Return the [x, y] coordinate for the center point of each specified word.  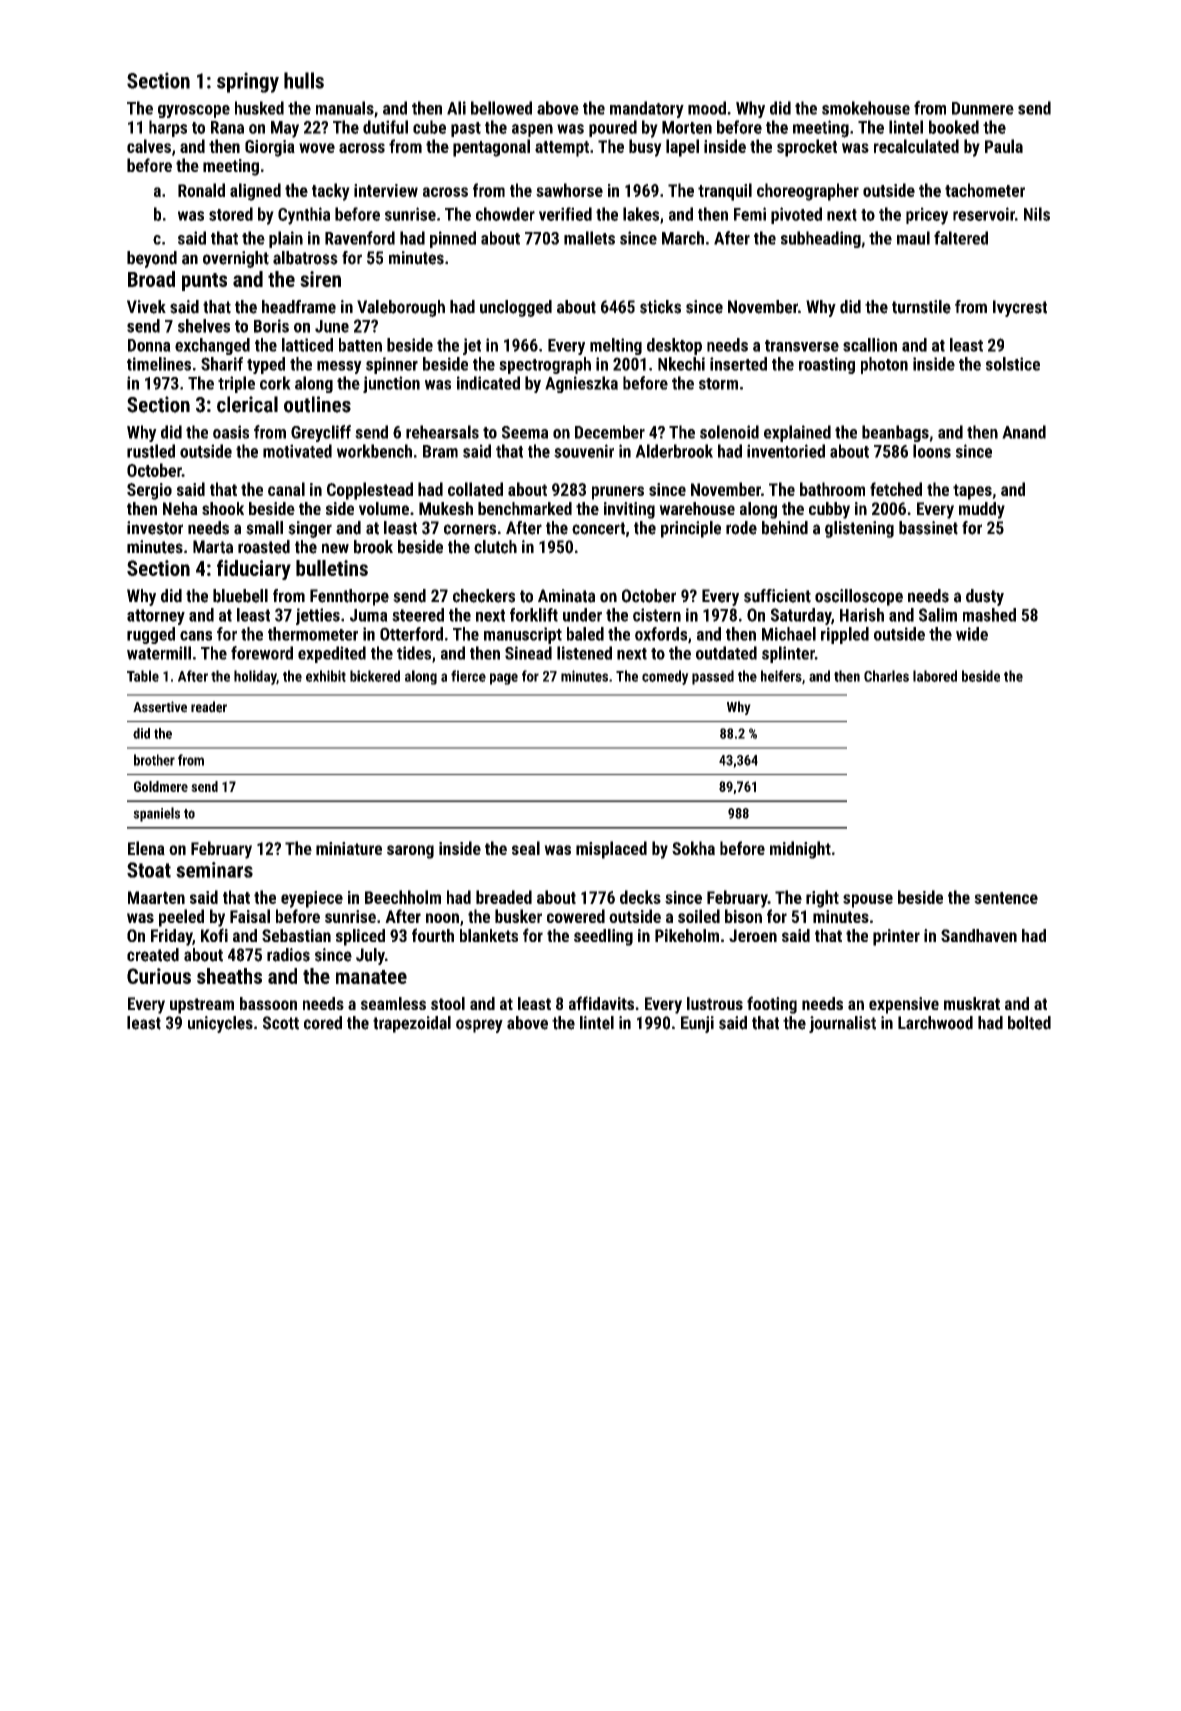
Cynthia [304, 216]
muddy [982, 510]
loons [932, 451]
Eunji [697, 1024]
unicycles [220, 1024]
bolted [1029, 1023]
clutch [495, 547]
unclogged [516, 308]
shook [223, 508]
